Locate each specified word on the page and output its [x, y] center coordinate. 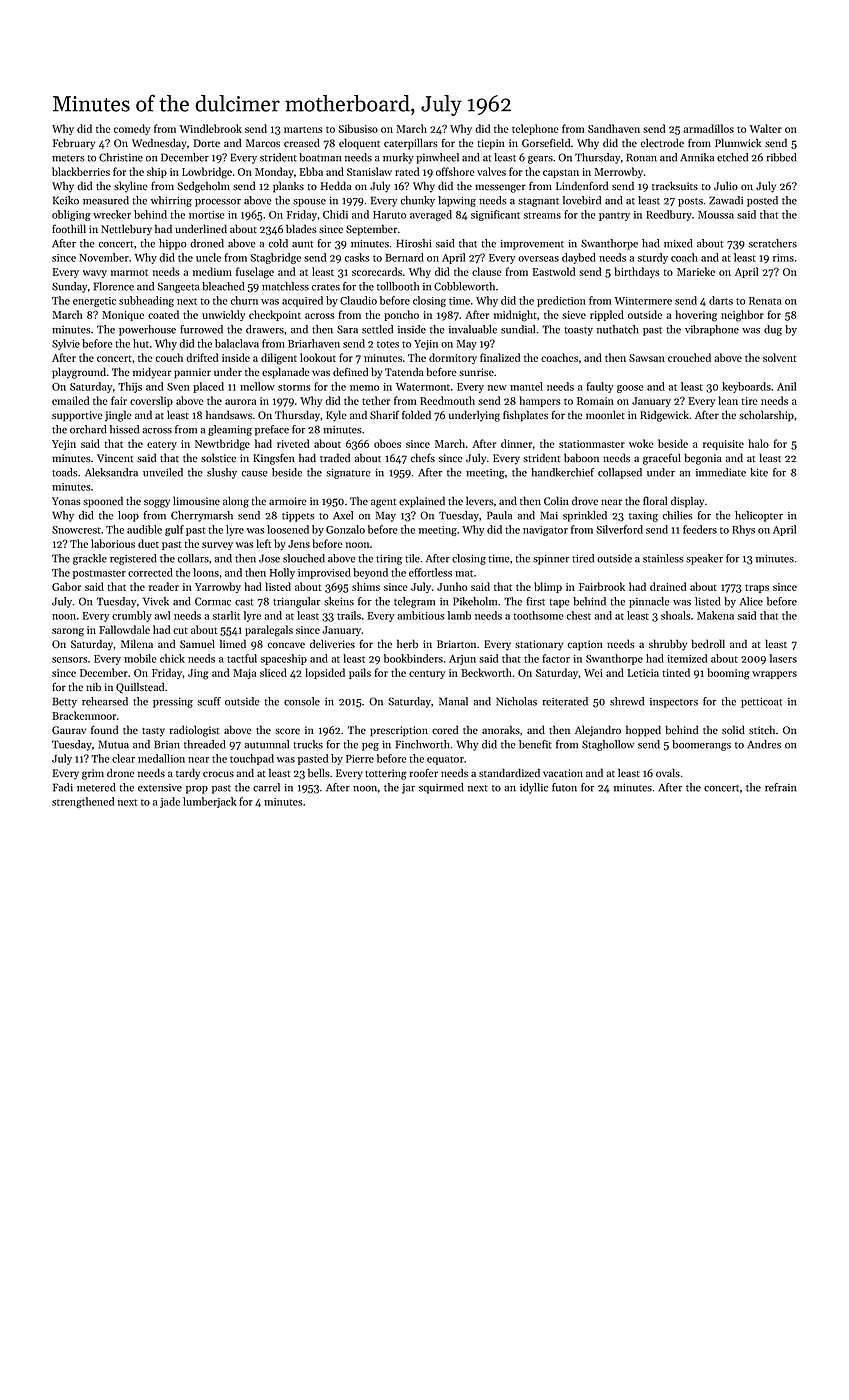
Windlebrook [211, 128]
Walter [766, 128]
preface [272, 430]
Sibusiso [358, 128]
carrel [266, 787]
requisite [723, 445]
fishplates [525, 416]
